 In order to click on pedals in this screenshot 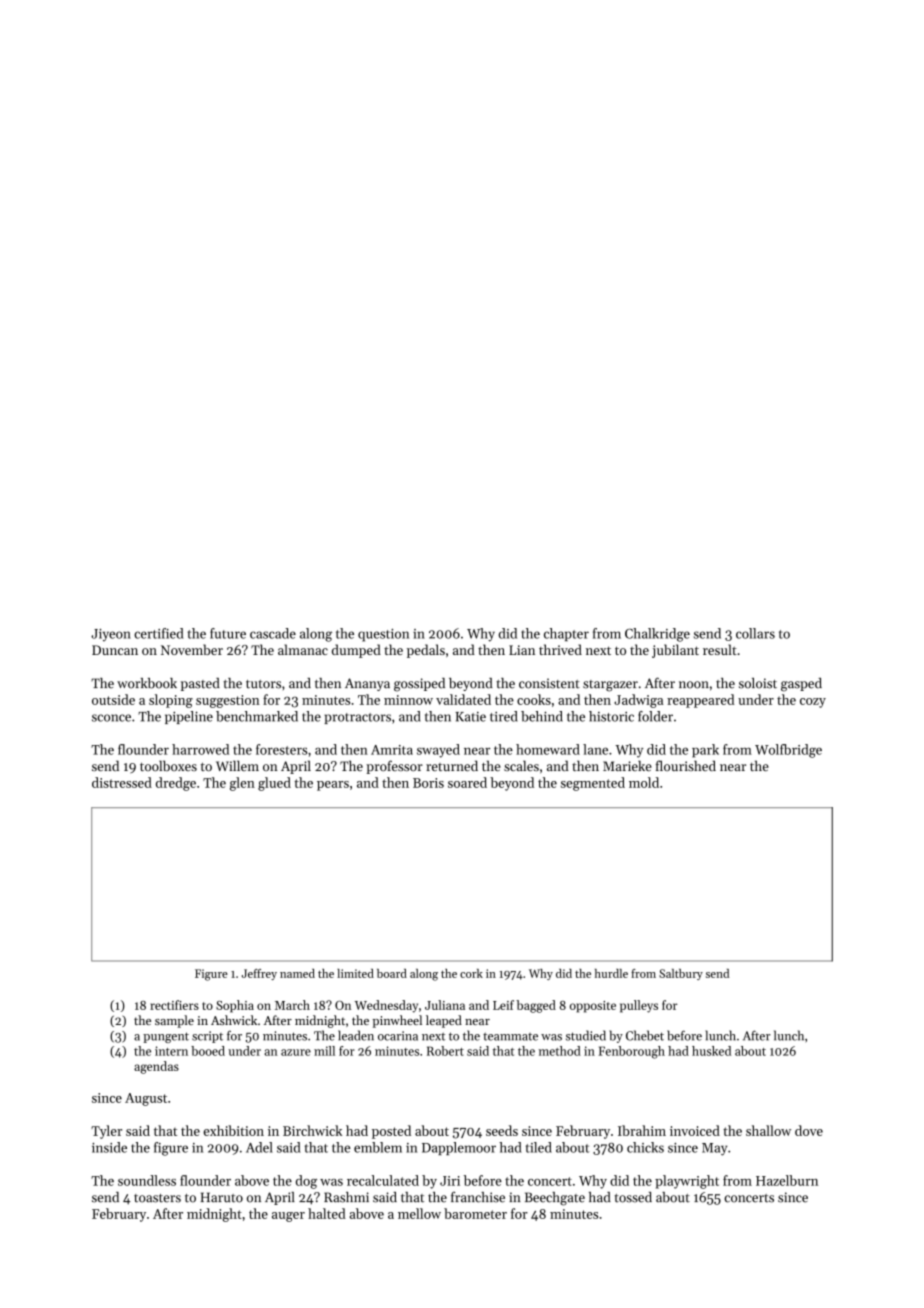, I will do `click(426, 651)`.
